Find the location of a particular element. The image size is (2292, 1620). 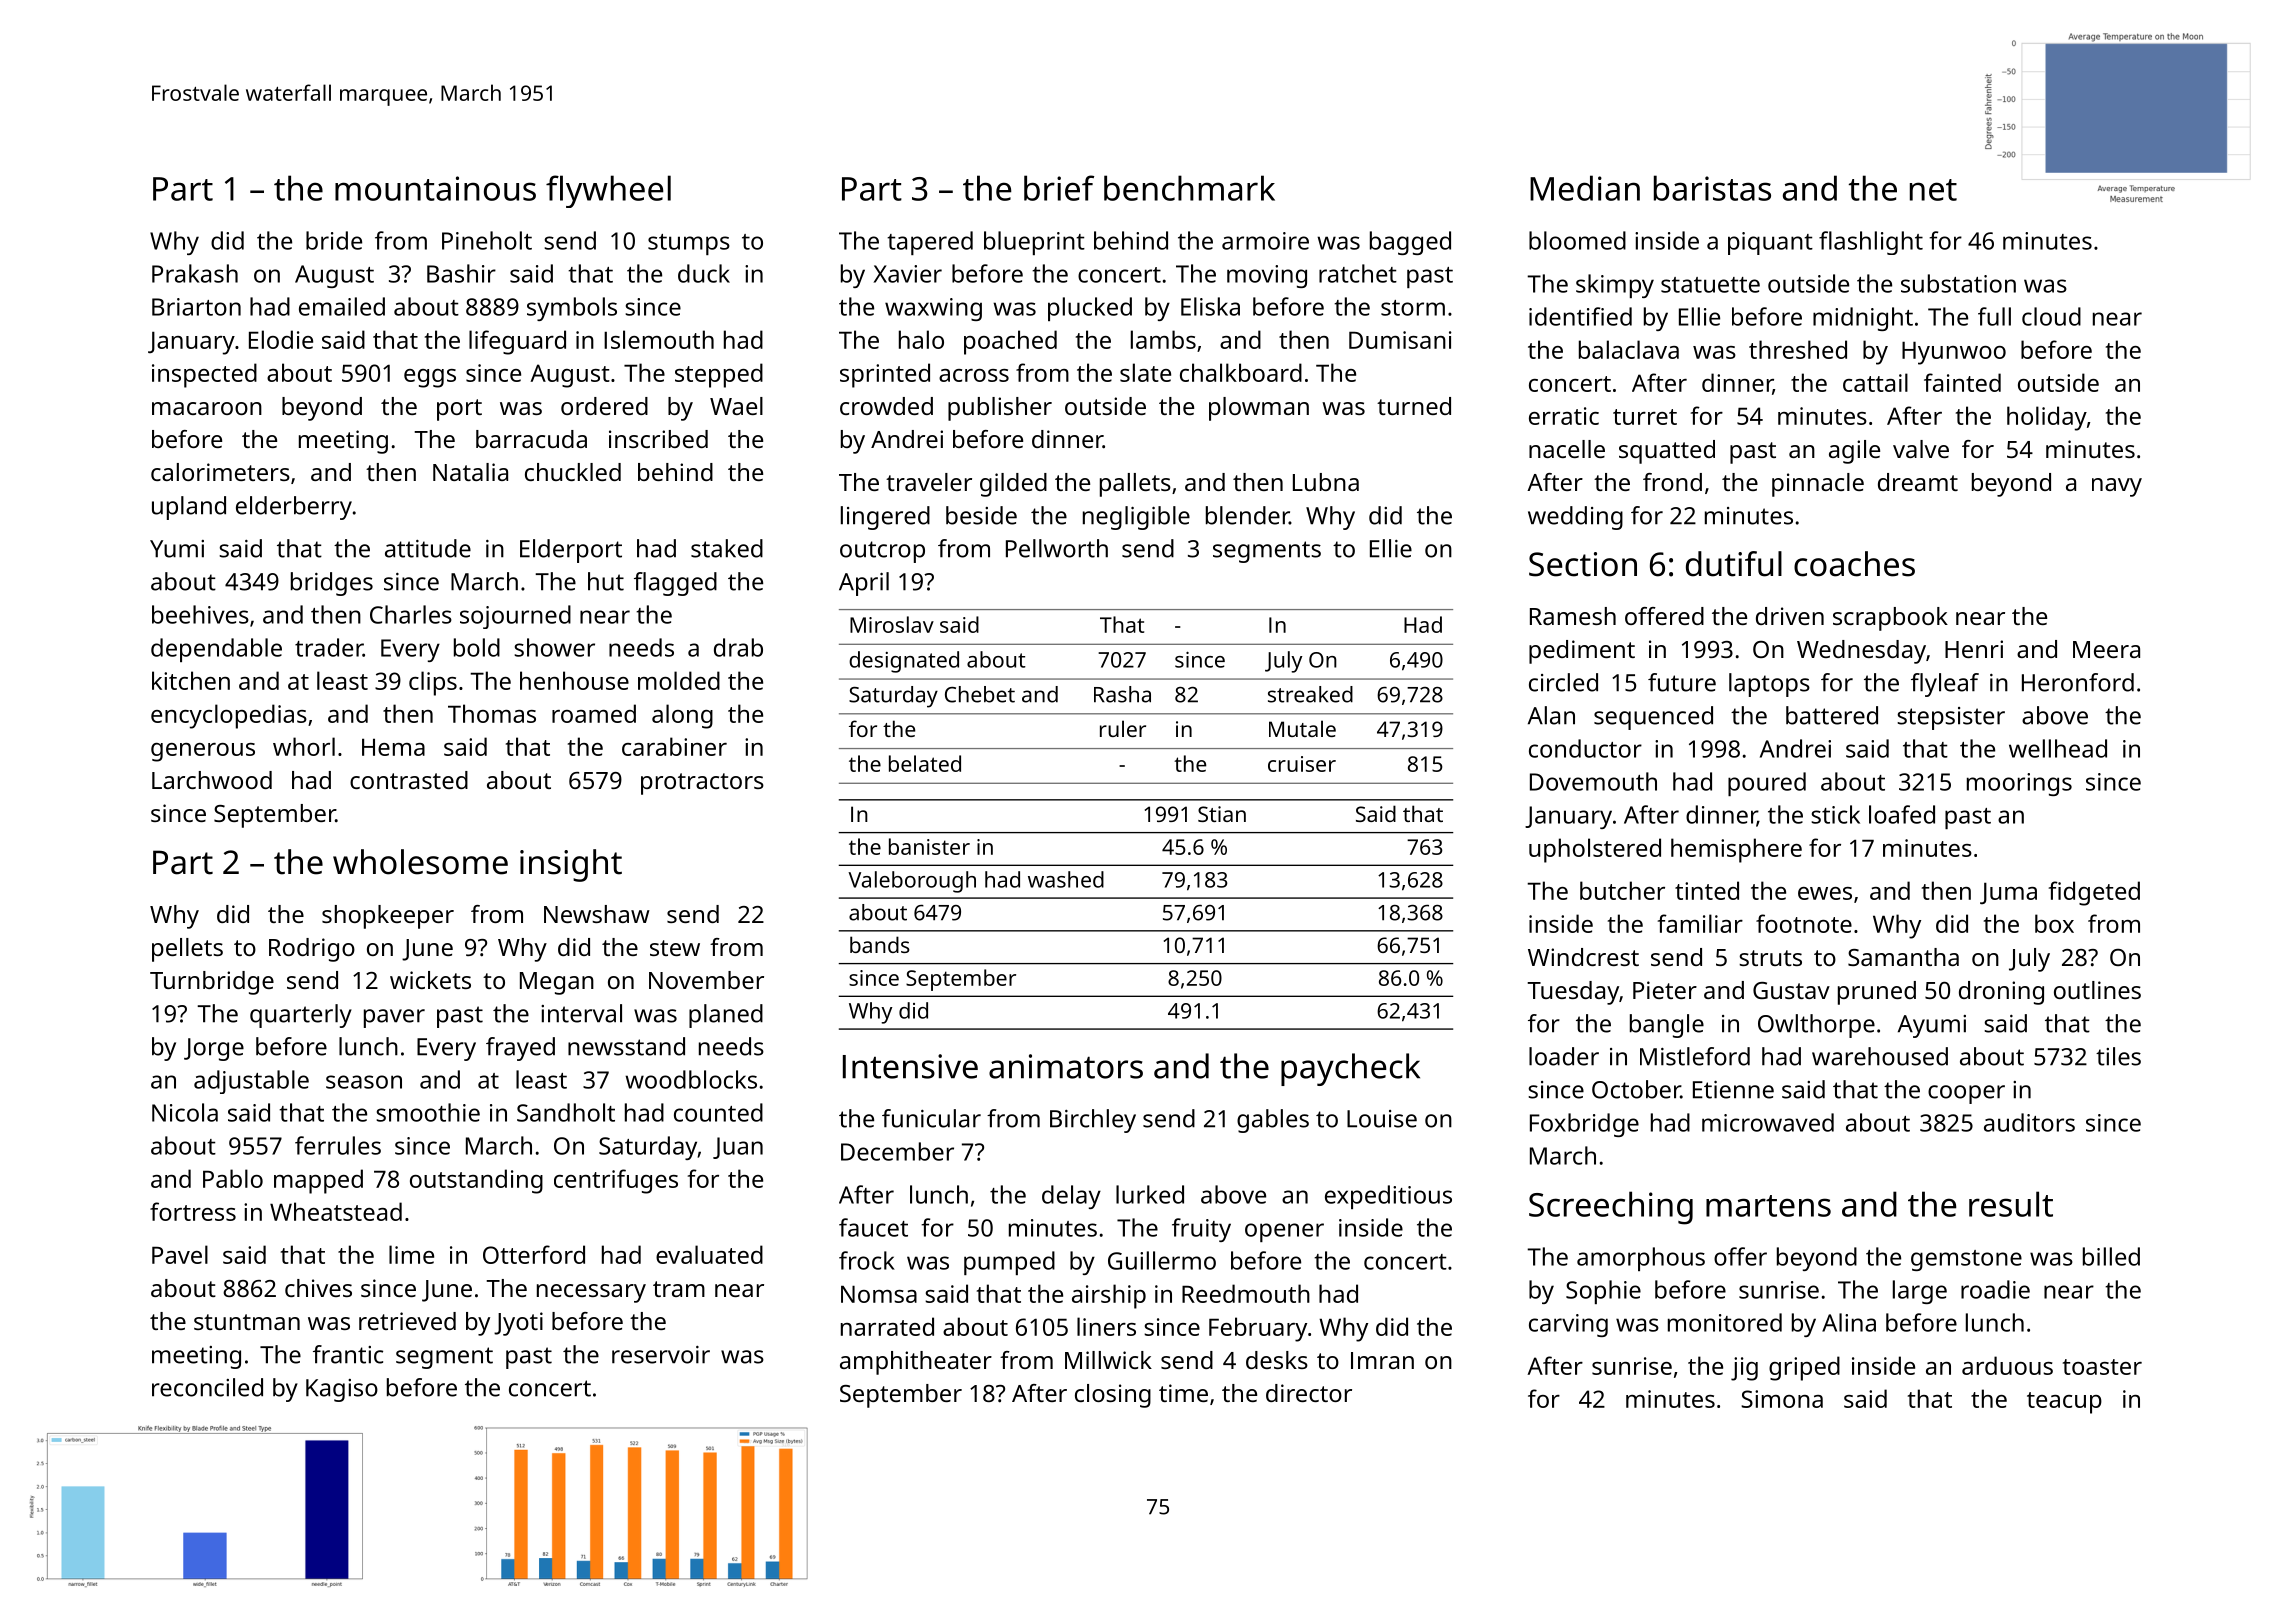

Natalia is located at coordinates (470, 472).
